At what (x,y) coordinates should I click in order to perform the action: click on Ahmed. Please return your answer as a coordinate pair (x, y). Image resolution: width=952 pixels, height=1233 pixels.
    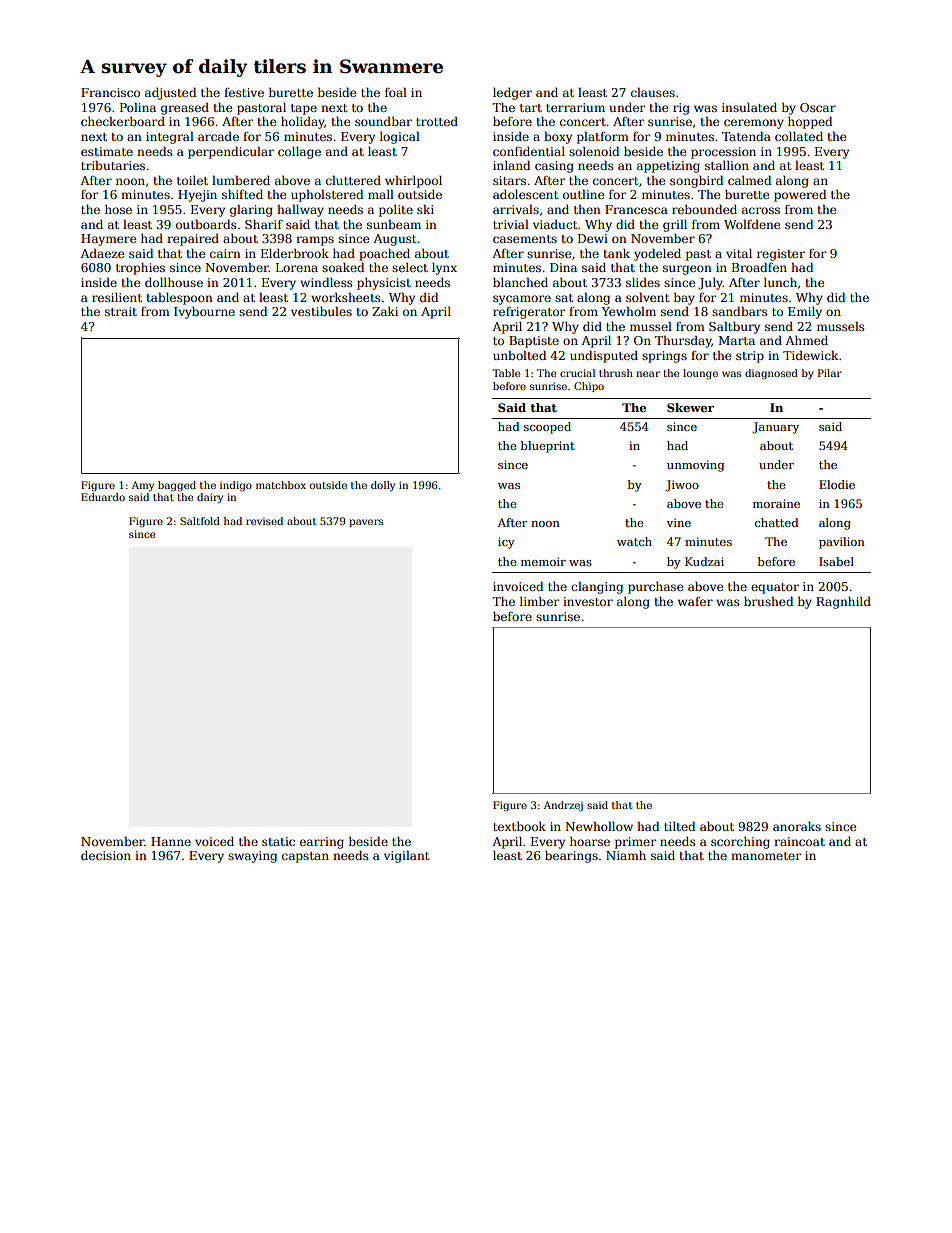
    Looking at the image, I should click on (806, 340).
